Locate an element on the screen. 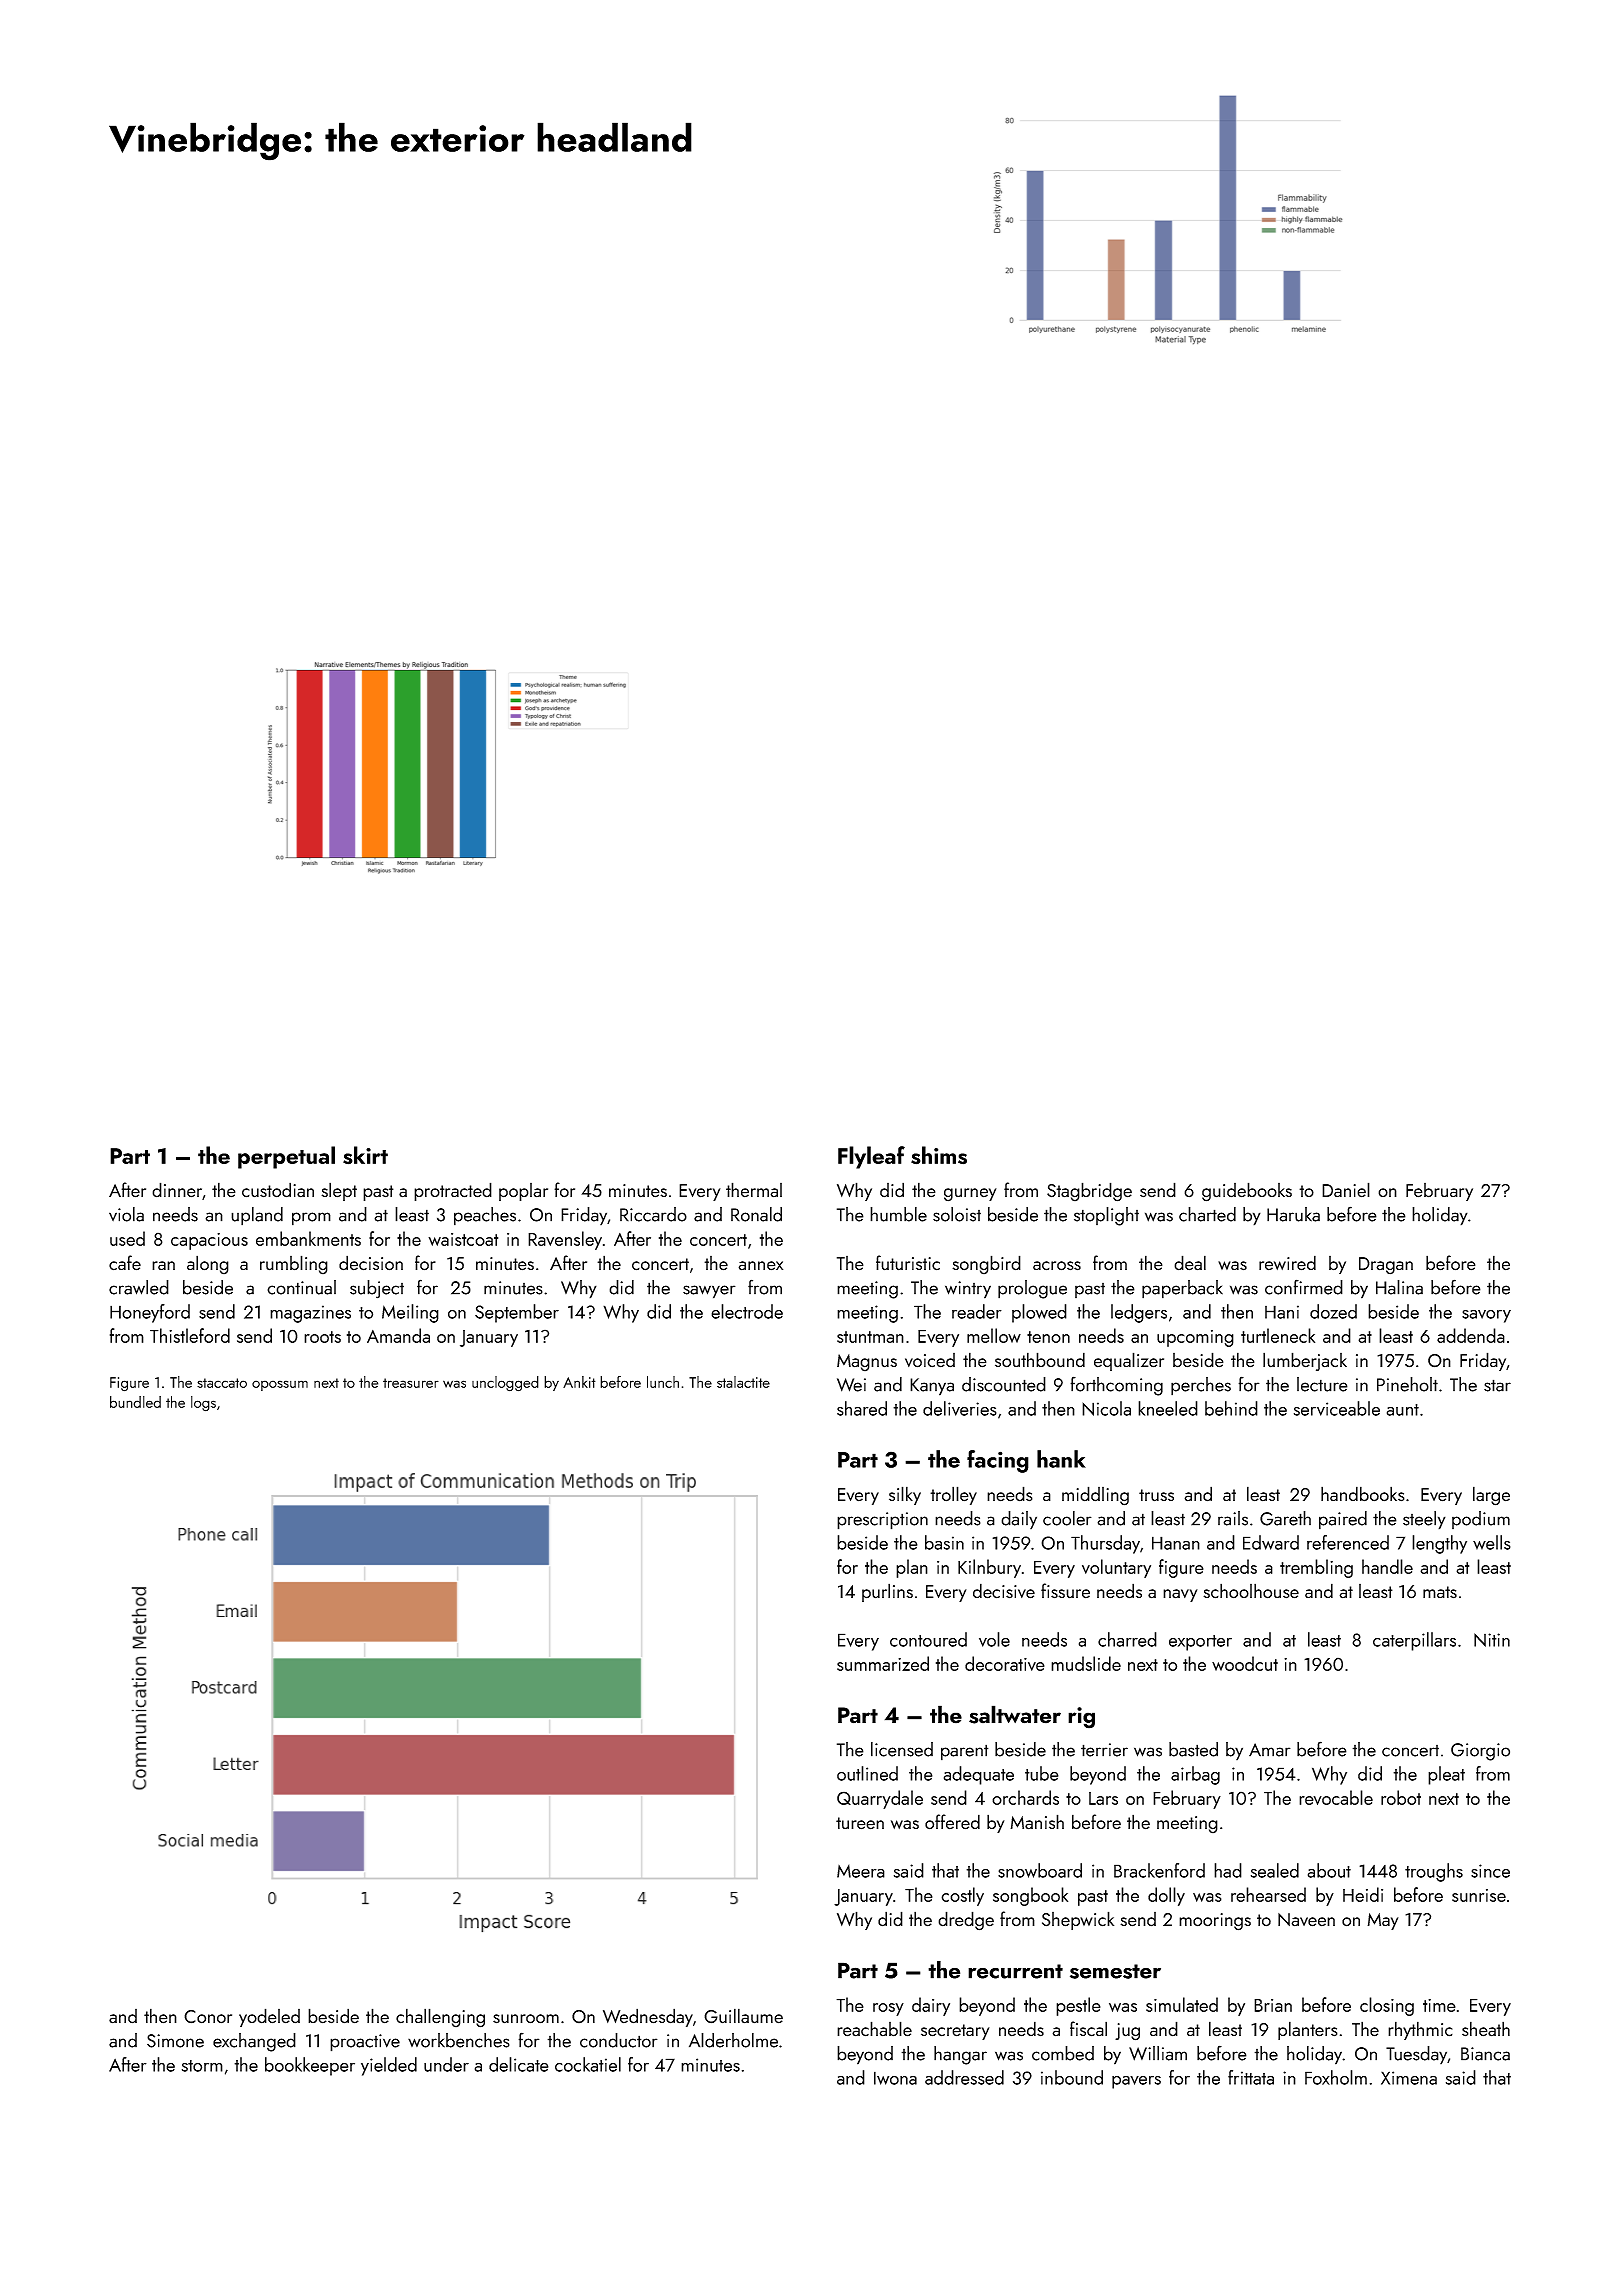  saltwater is located at coordinates (1015, 1714).
